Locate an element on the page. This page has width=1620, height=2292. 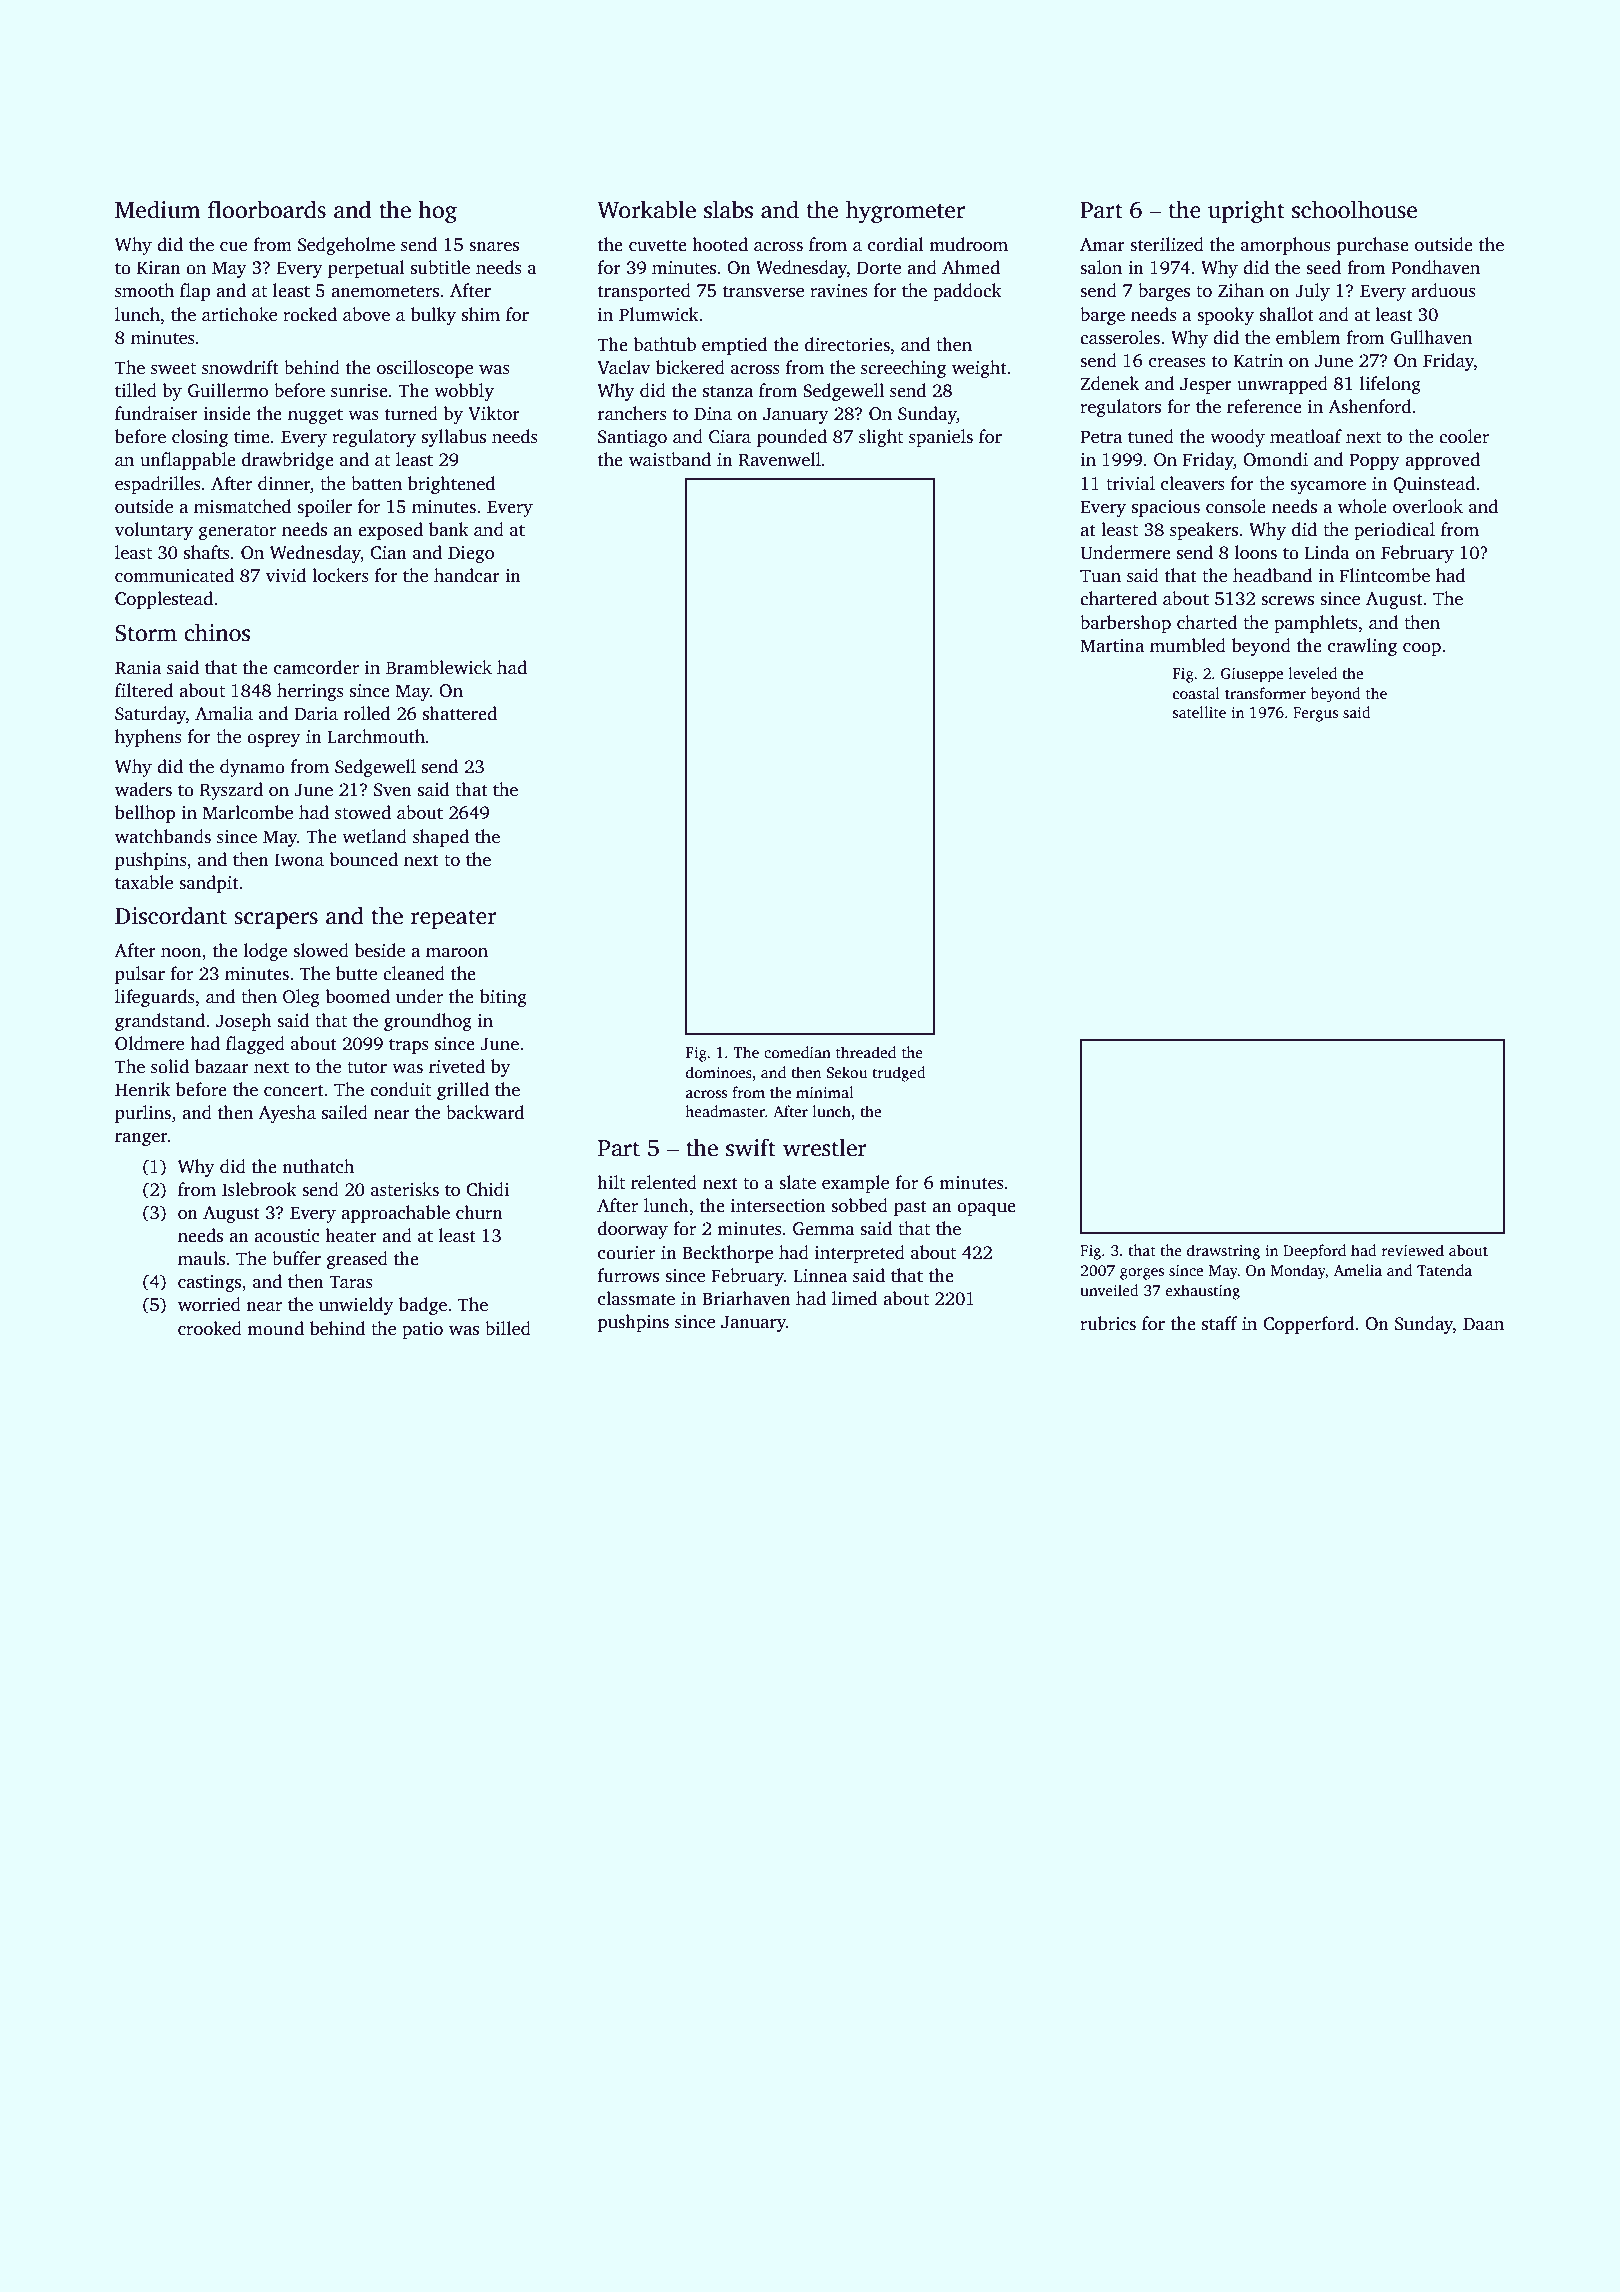
opaque is located at coordinates (986, 1209).
